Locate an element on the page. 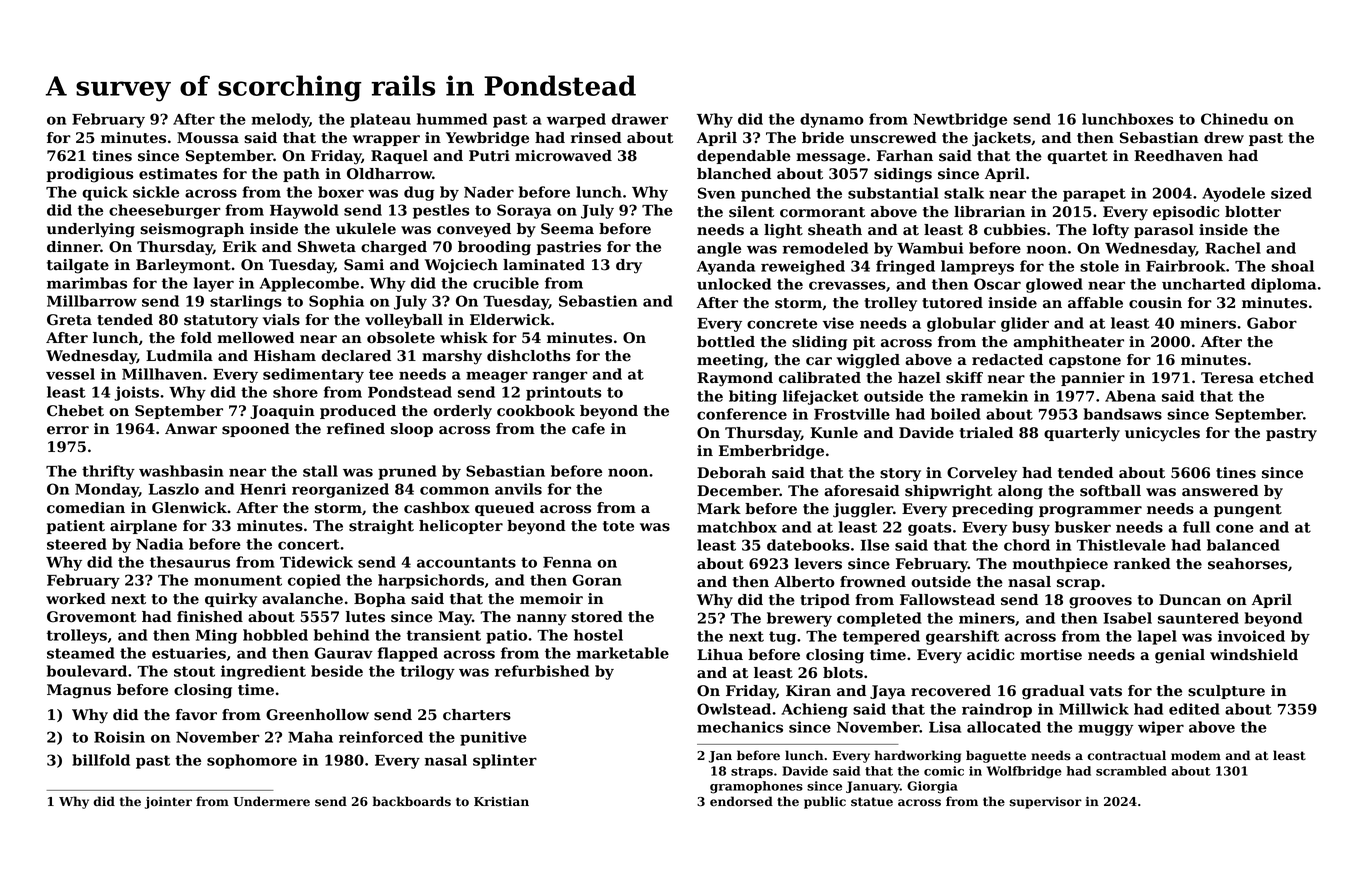 Image resolution: width=1372 pixels, height=887 pixels. dependable is located at coordinates (744, 157).
